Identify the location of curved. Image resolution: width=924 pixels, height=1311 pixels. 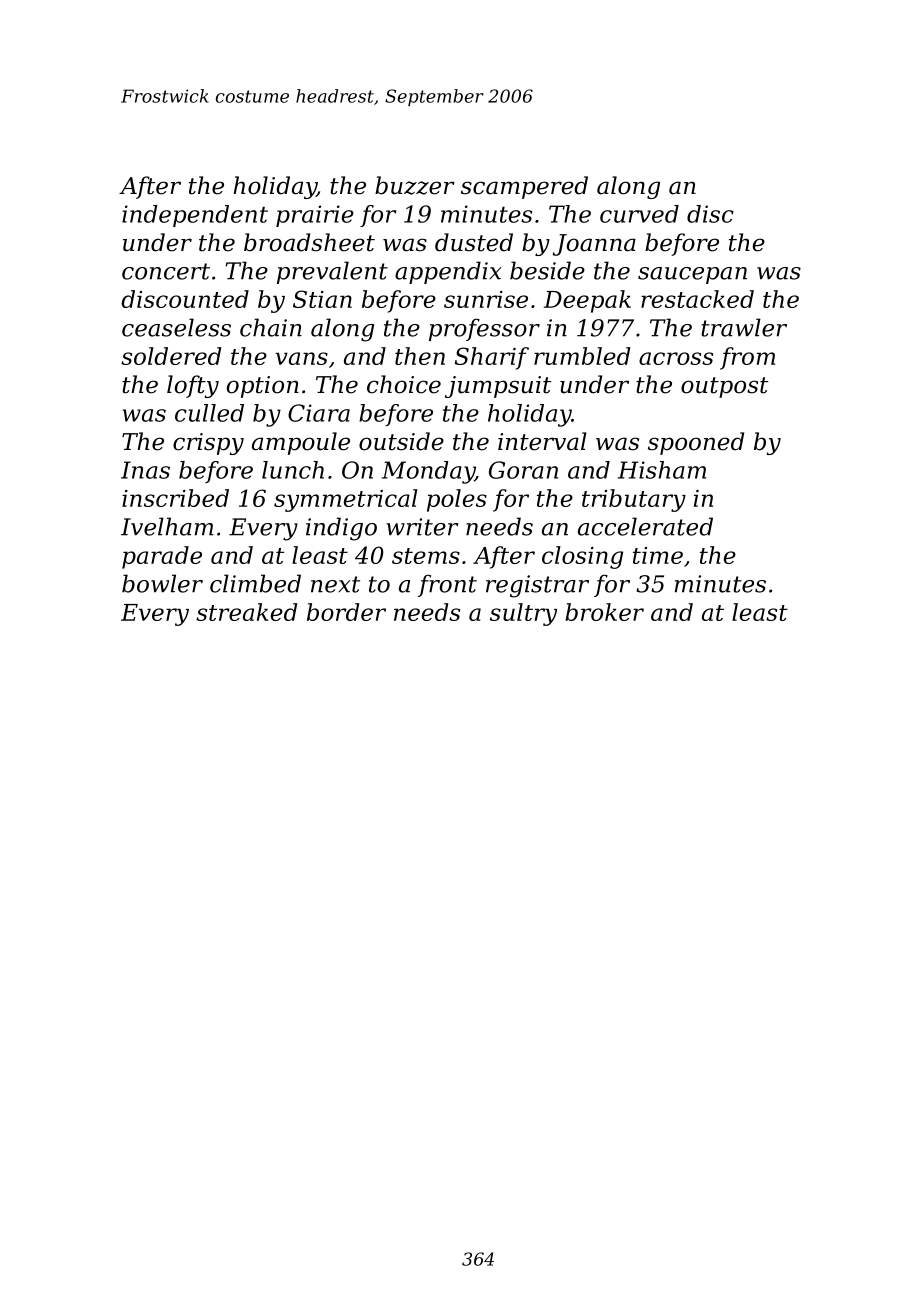
(639, 214).
